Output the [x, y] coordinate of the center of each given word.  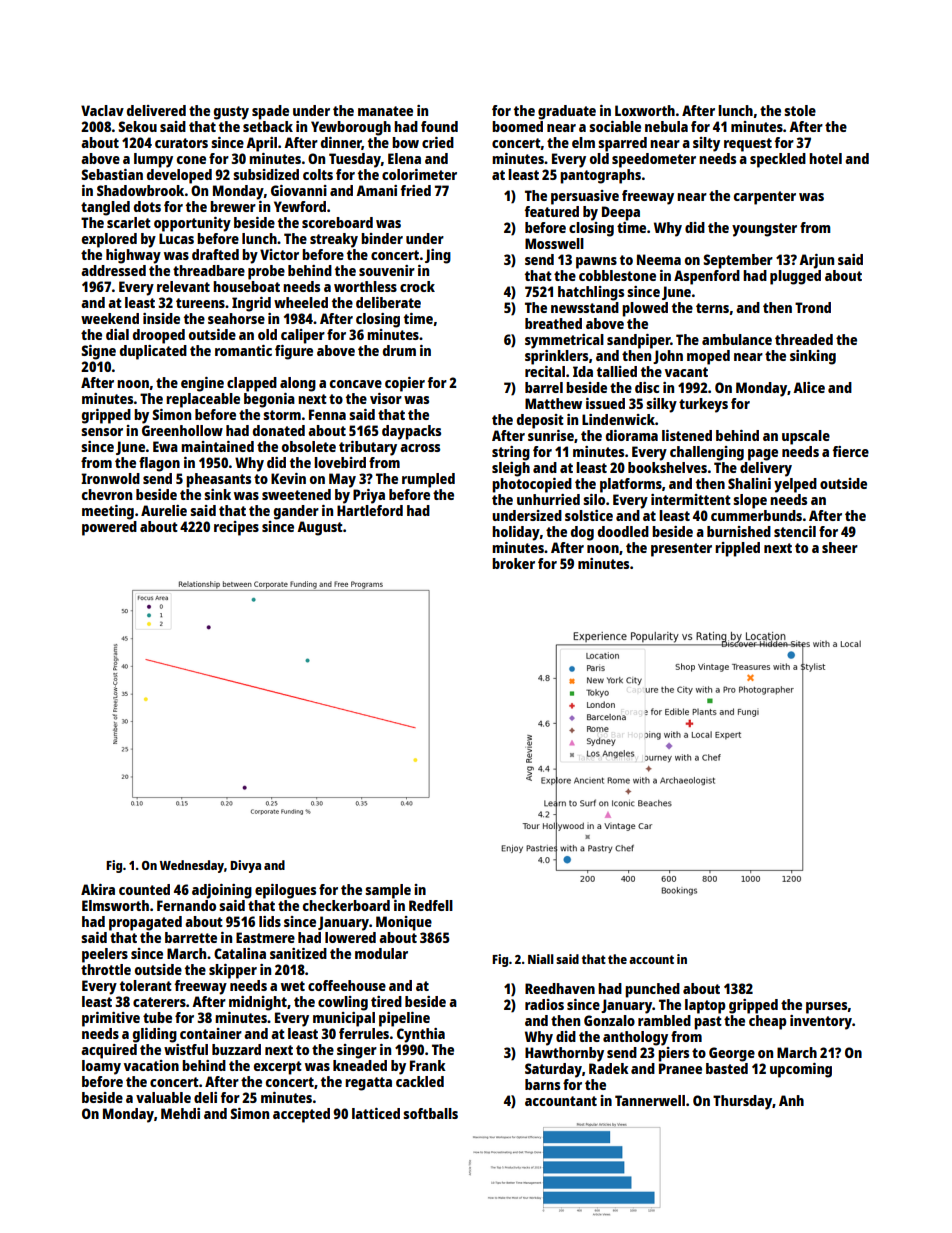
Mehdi [180, 1113]
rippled [737, 549]
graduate [567, 112]
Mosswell [554, 243]
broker [513, 563]
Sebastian [112, 174]
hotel [825, 158]
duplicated [153, 352]
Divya [245, 866]
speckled [778, 160]
